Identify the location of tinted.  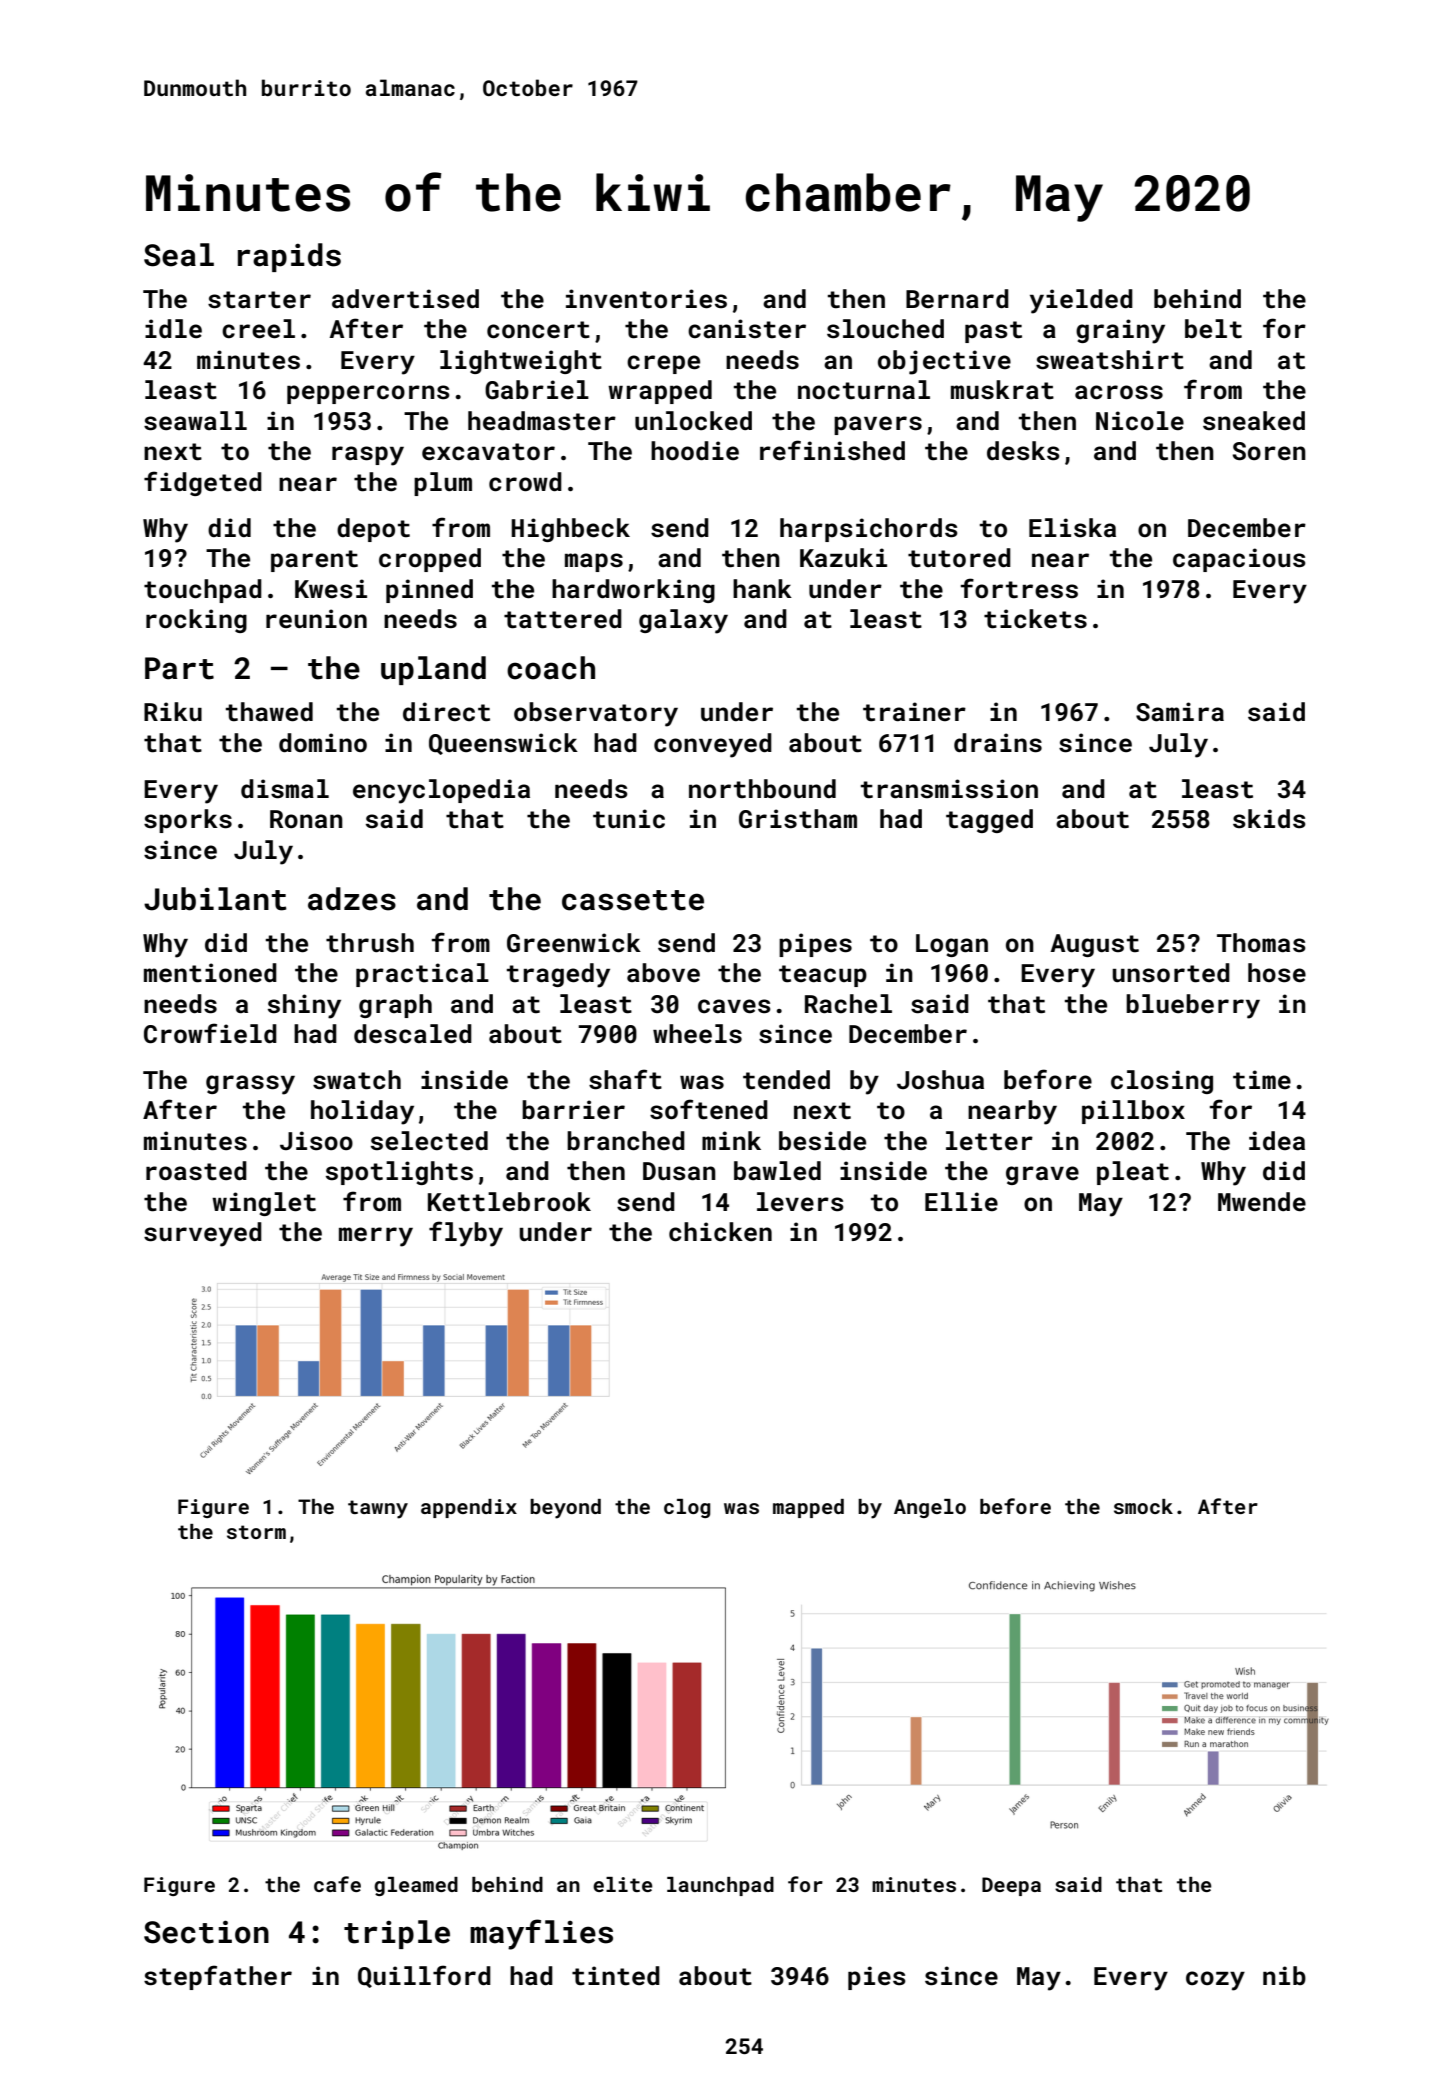
(616, 1976).
